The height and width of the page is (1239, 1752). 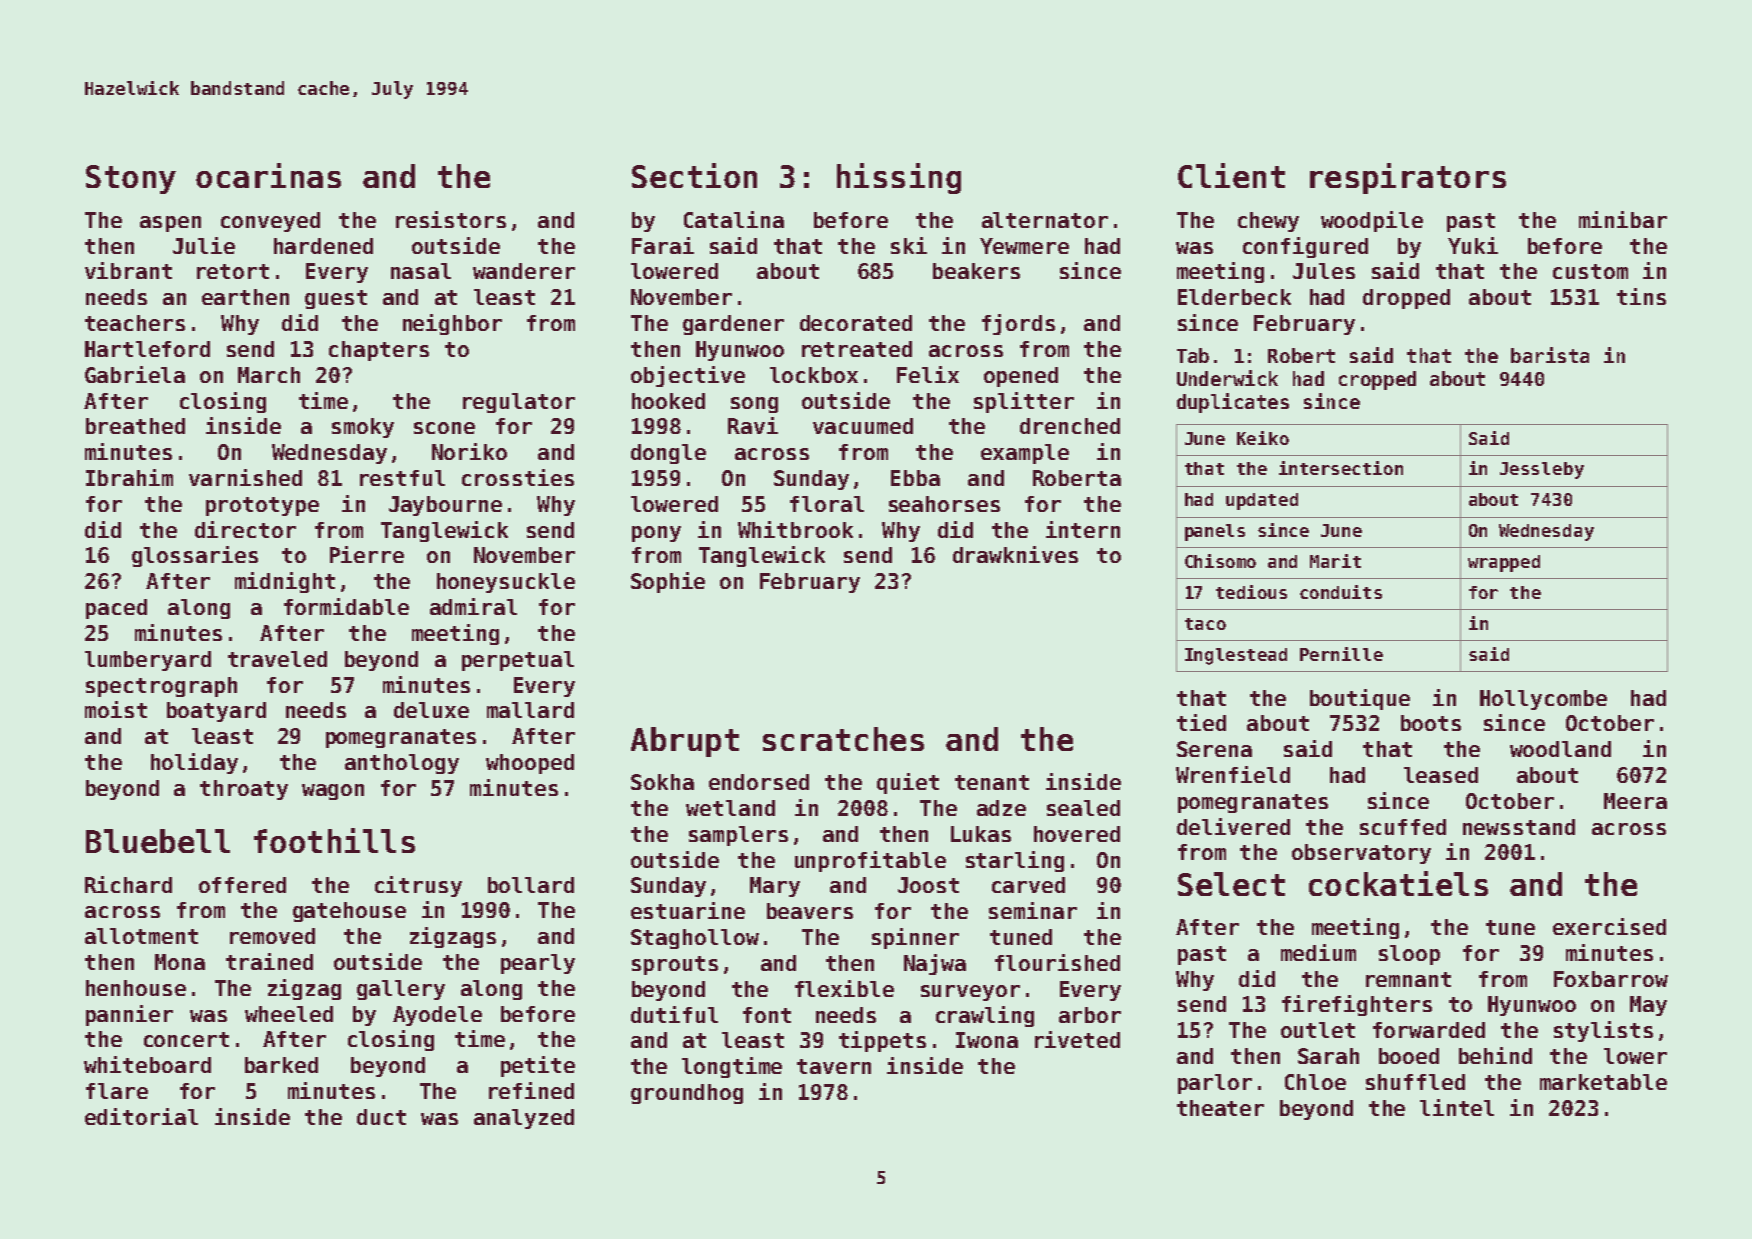 What do you see at coordinates (899, 178) in the page?
I see `hissing` at bounding box center [899, 178].
